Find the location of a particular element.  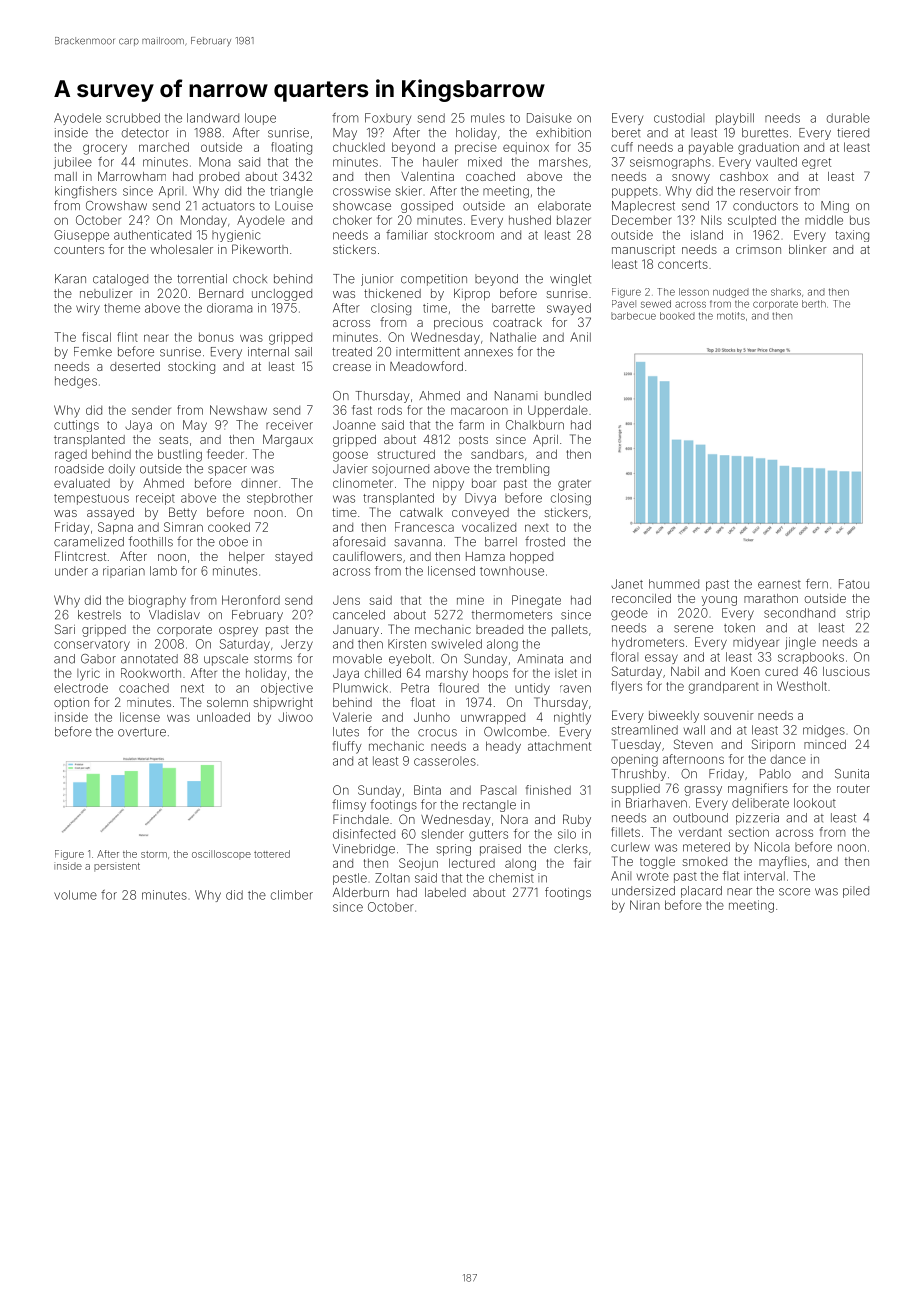

townhouse is located at coordinates (512, 571).
